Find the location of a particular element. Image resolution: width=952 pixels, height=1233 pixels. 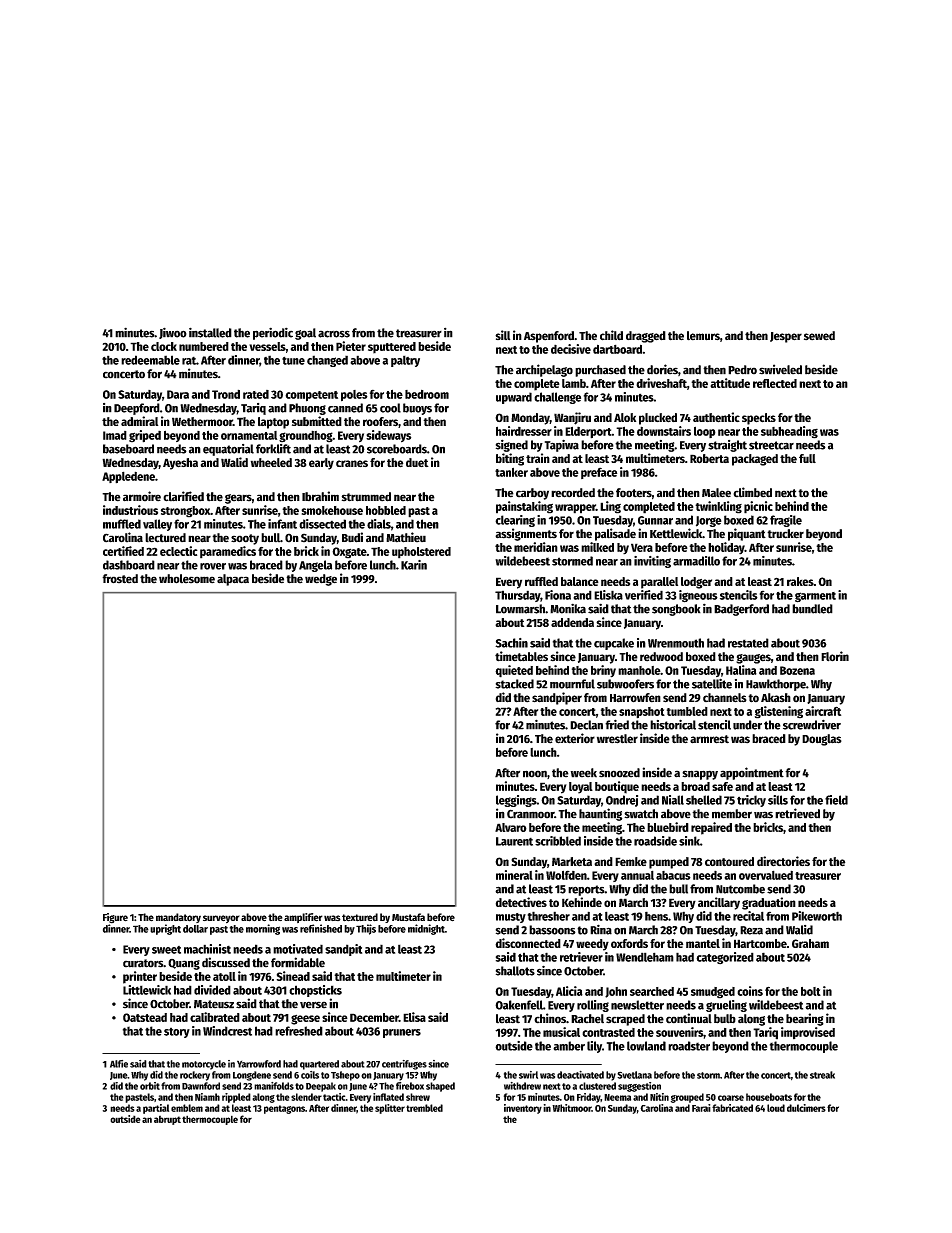

restated is located at coordinates (748, 643).
